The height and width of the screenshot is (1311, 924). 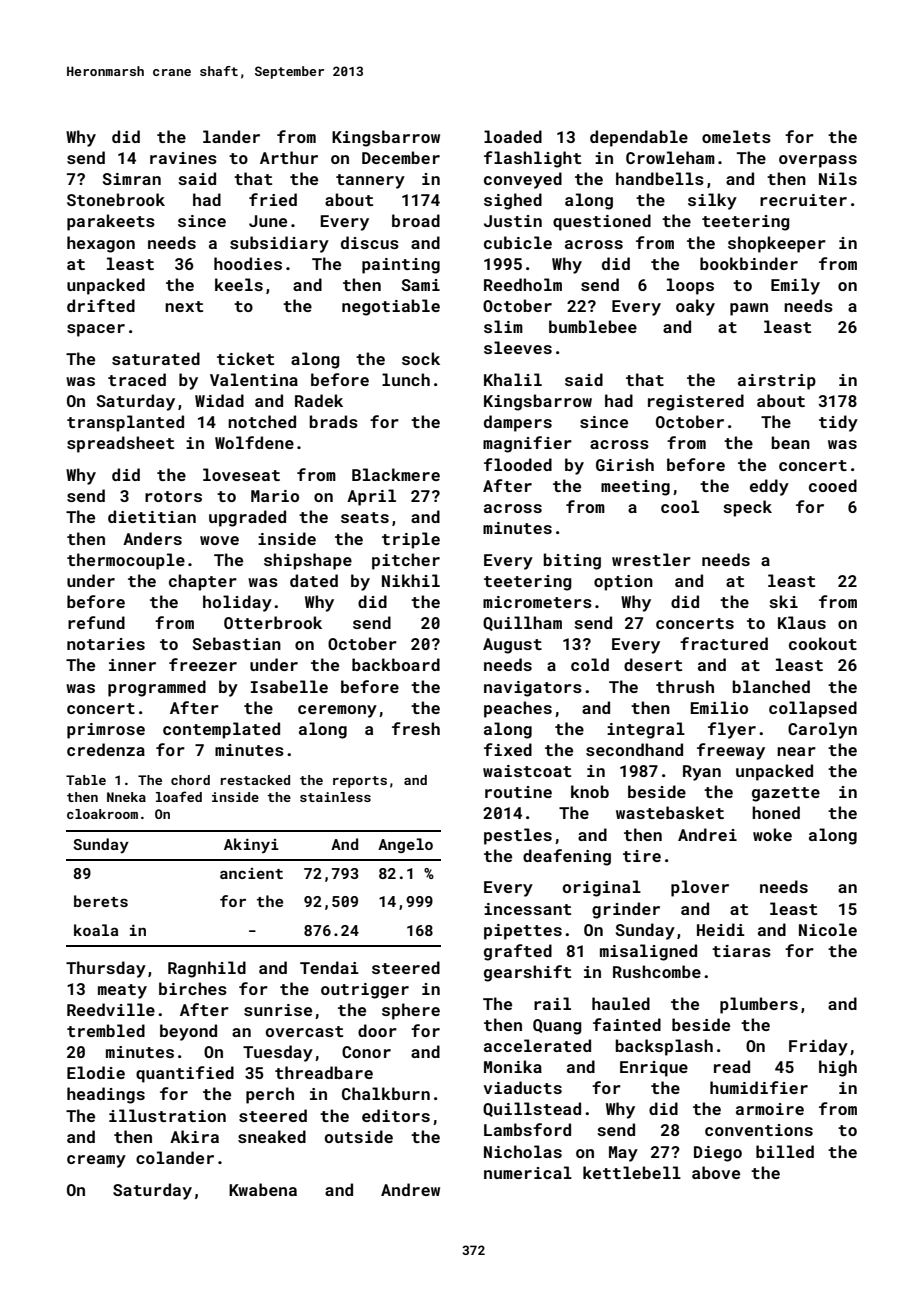 I want to click on Kwabena, so click(x=263, y=1189).
